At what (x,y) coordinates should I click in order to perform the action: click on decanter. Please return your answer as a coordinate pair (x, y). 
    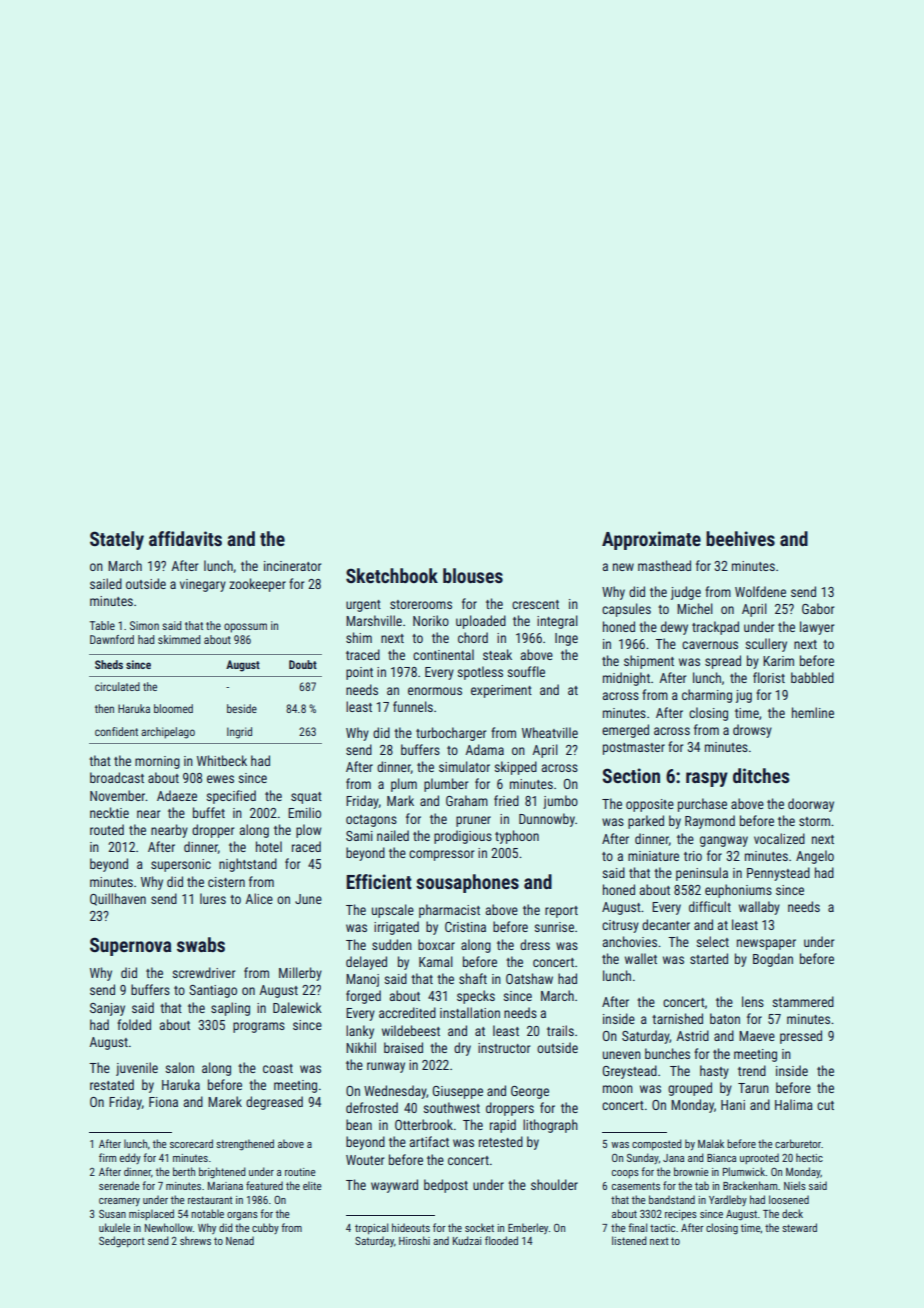
    Looking at the image, I should click on (666, 924).
